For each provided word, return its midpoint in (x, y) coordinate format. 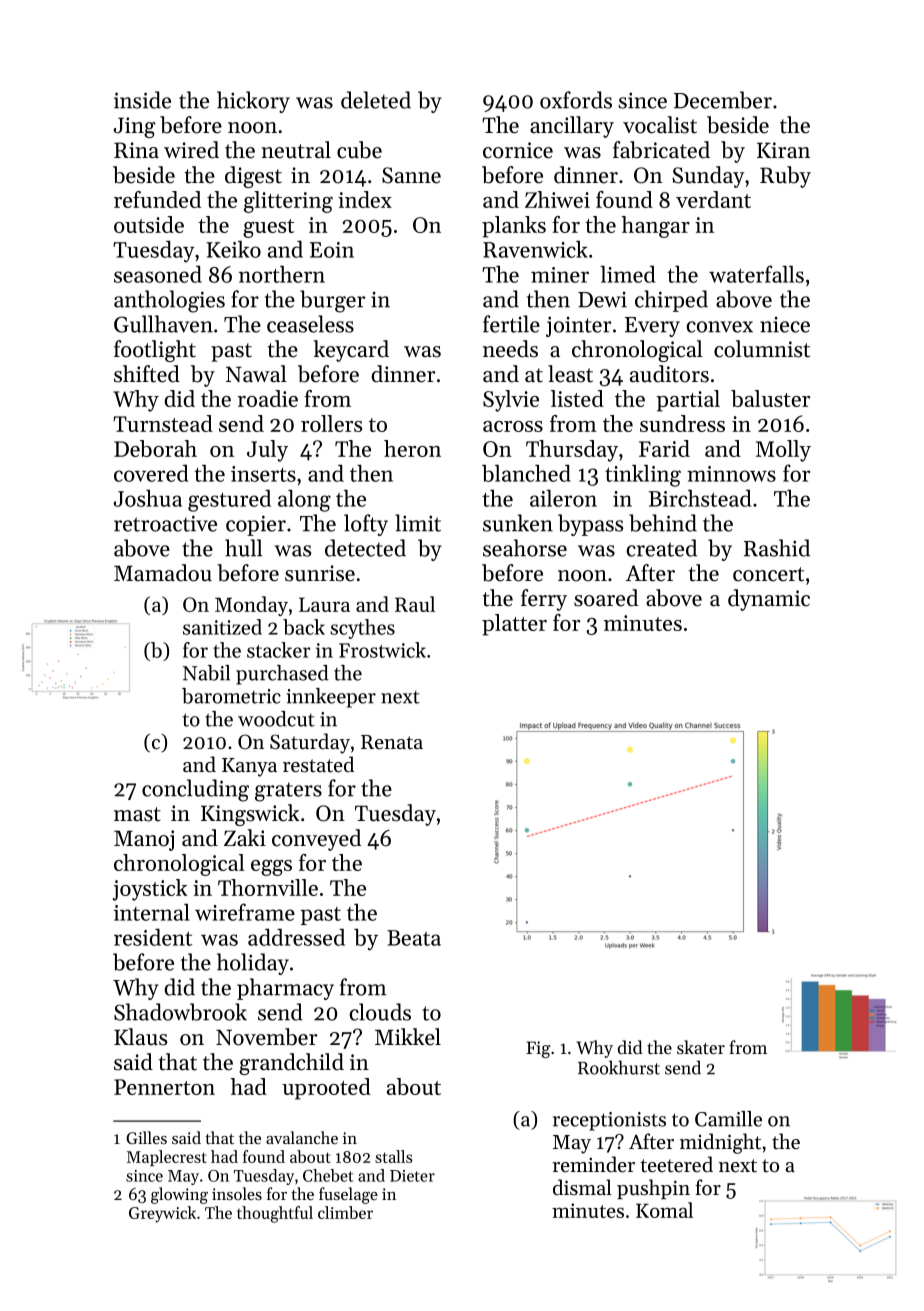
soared (606, 598)
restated (318, 764)
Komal (664, 1210)
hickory (253, 102)
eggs (271, 868)
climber (345, 1212)
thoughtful (275, 1214)
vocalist (660, 125)
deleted (376, 100)
